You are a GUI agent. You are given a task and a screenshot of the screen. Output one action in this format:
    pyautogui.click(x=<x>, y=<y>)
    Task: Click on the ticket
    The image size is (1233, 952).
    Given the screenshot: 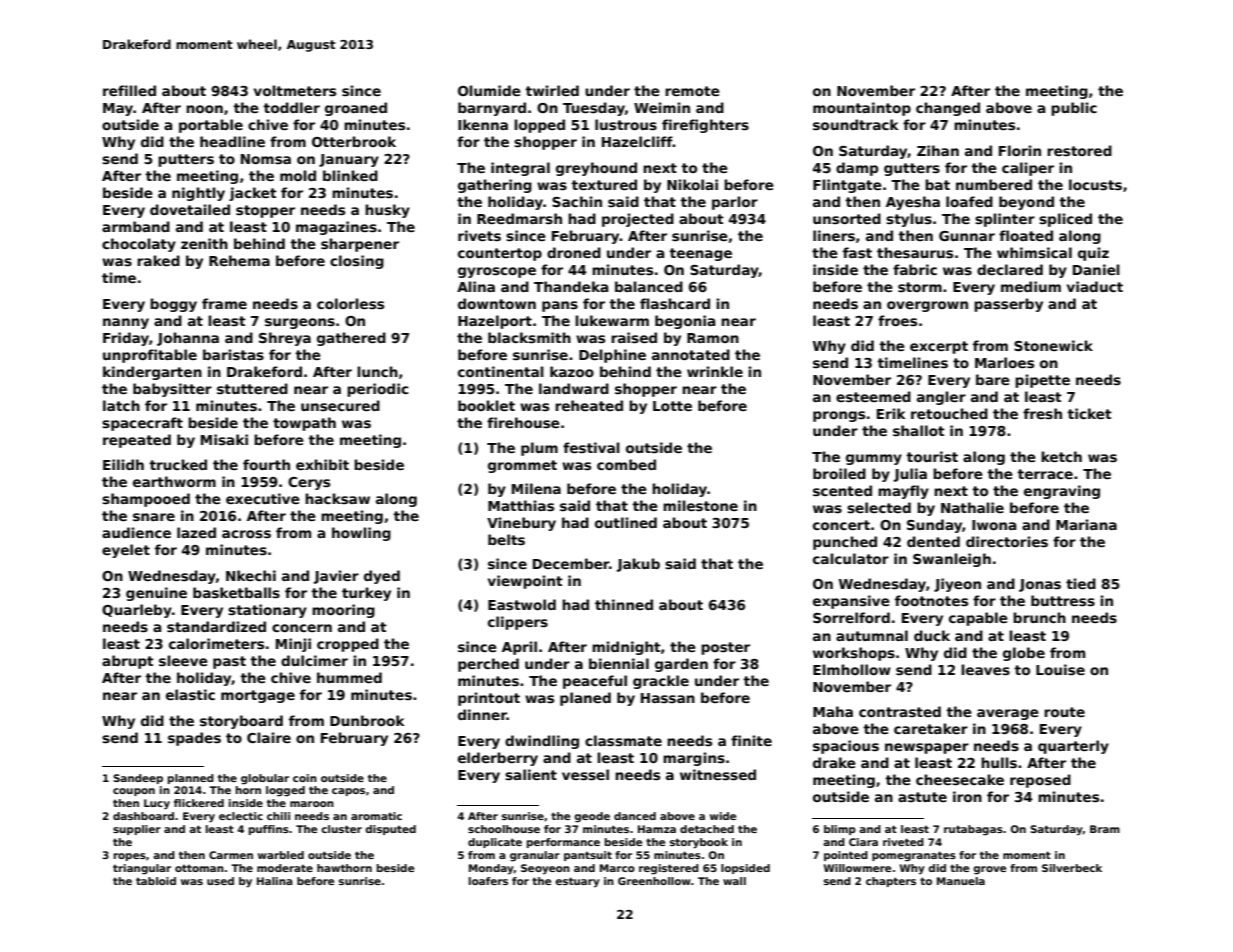 What is the action you would take?
    pyautogui.click(x=1089, y=413)
